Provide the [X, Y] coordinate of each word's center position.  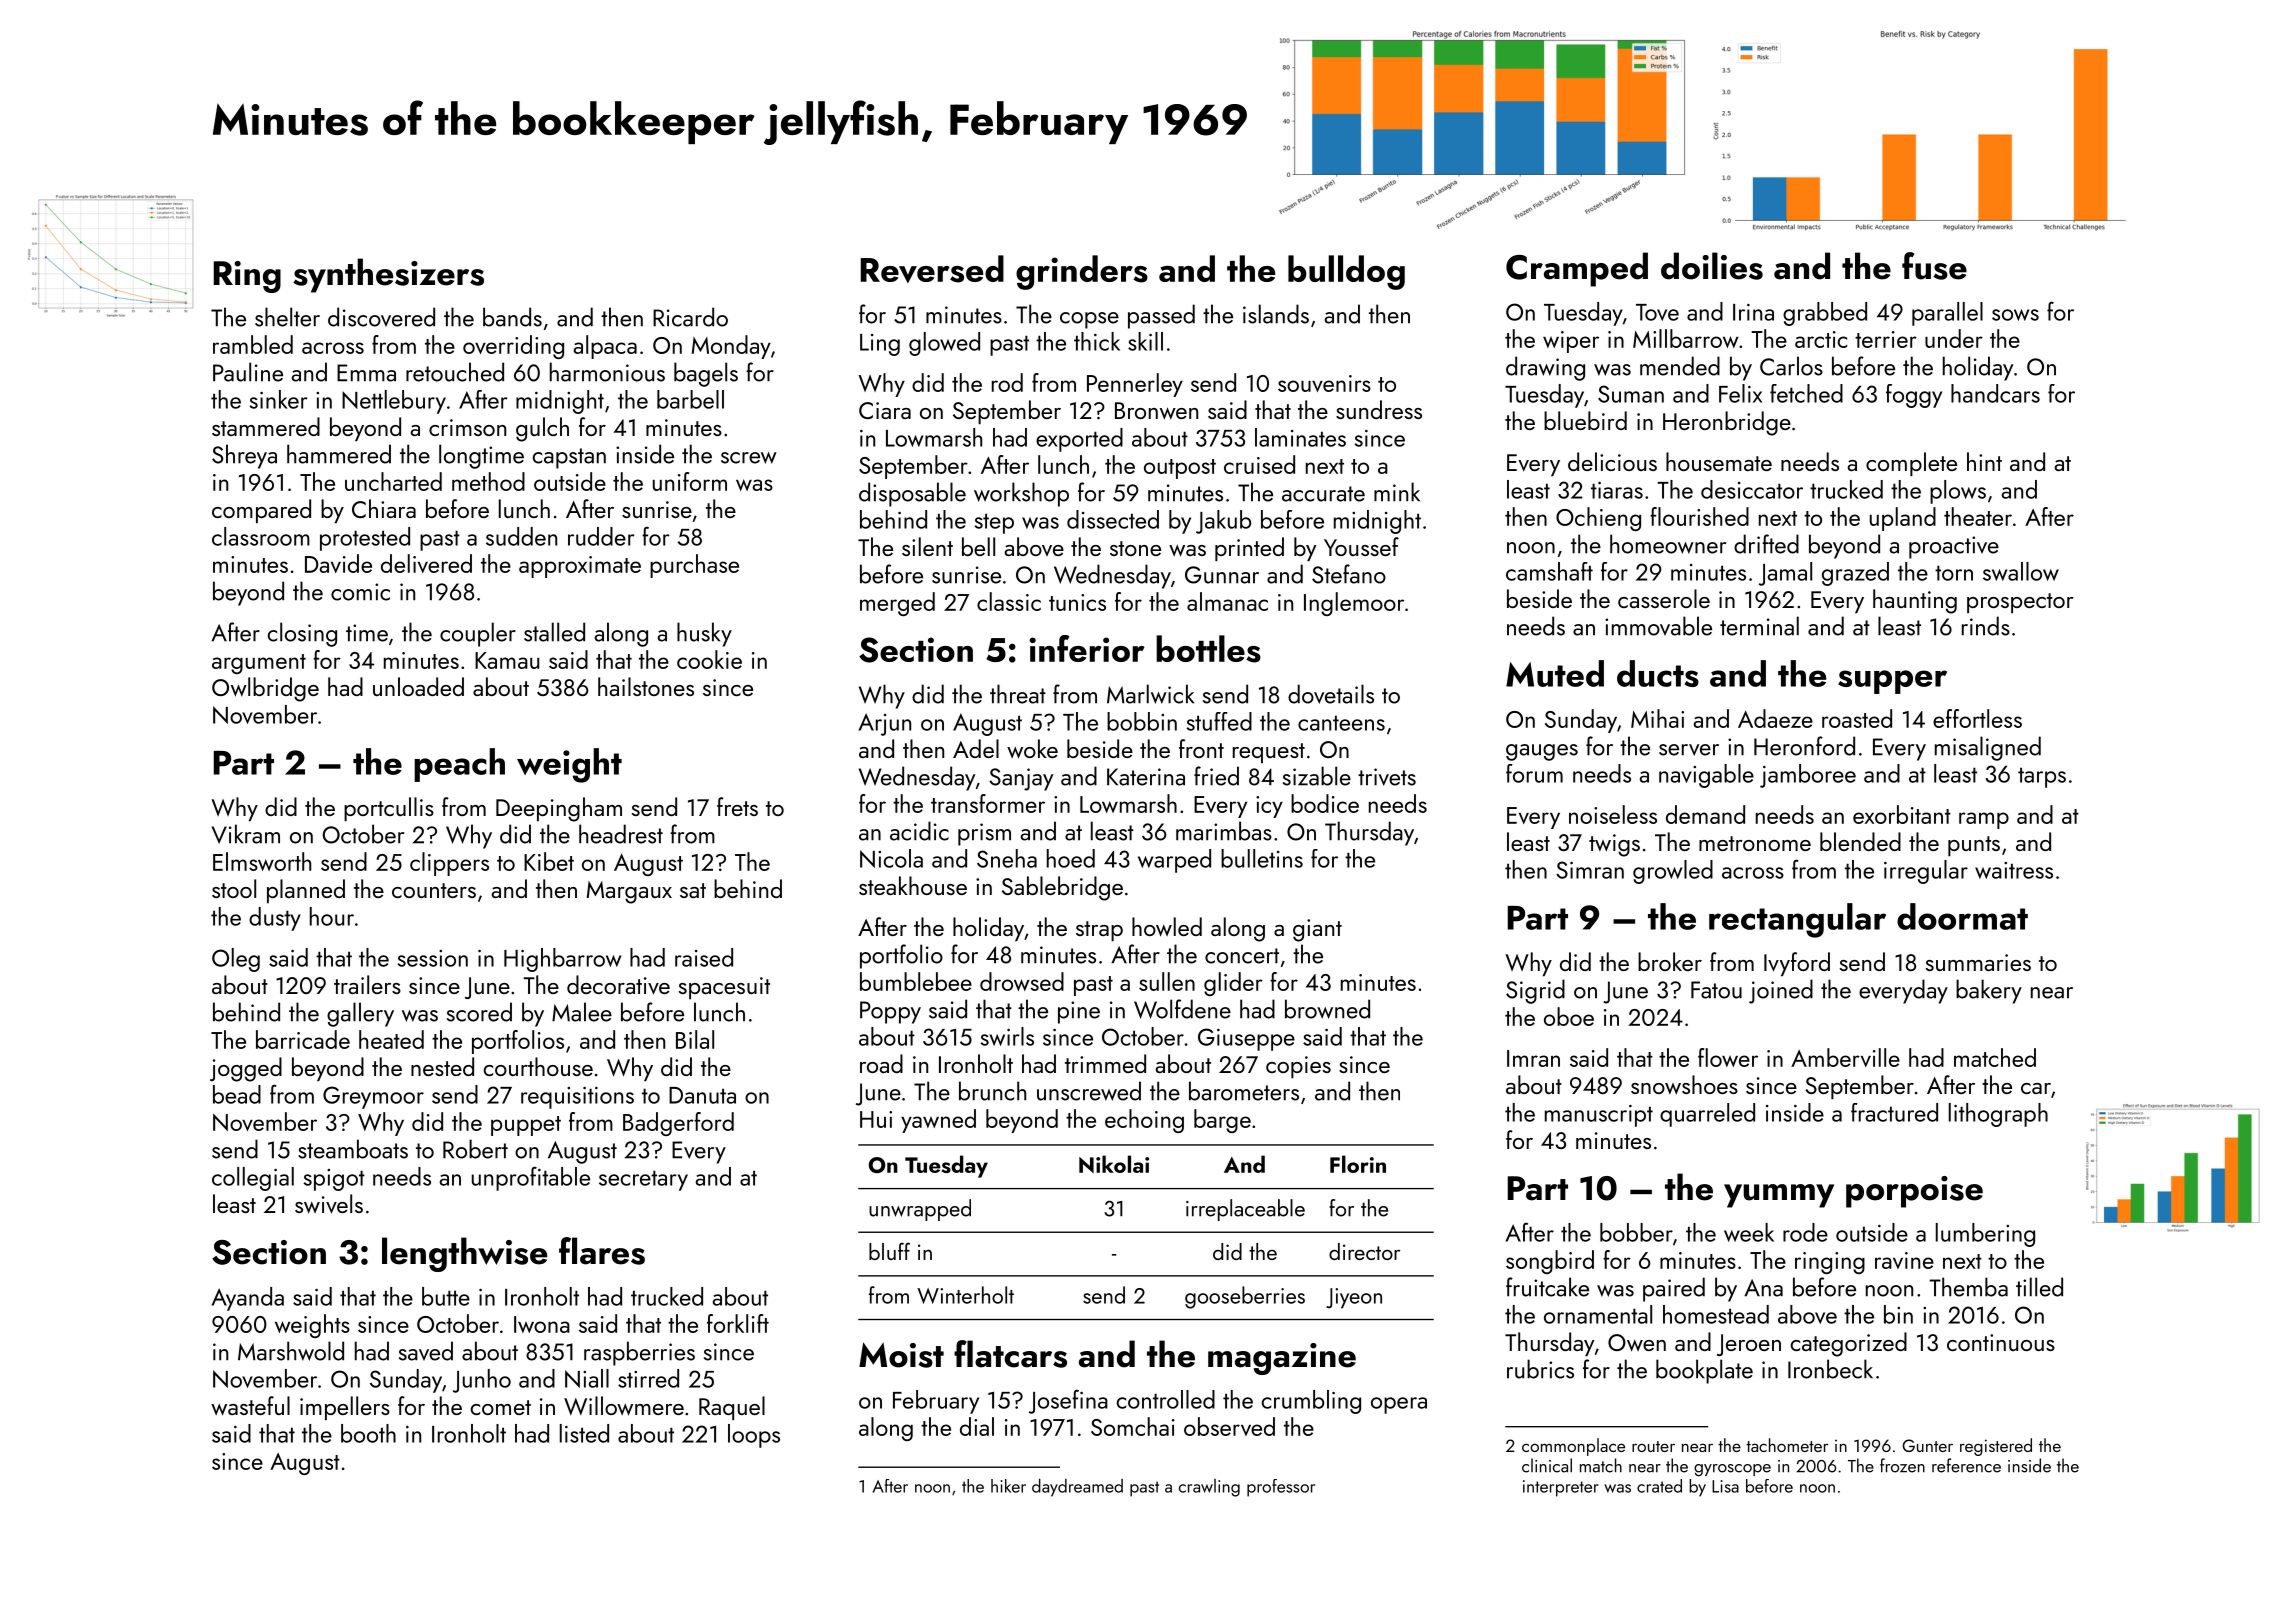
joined [1781, 991]
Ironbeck [1830, 1369]
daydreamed [1077, 1488]
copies [1298, 1067]
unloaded [418, 686]
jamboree [1808, 776]
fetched [1806, 393]
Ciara [885, 410]
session [432, 958]
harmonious [607, 372]
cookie [709, 659]
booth [368, 1433]
